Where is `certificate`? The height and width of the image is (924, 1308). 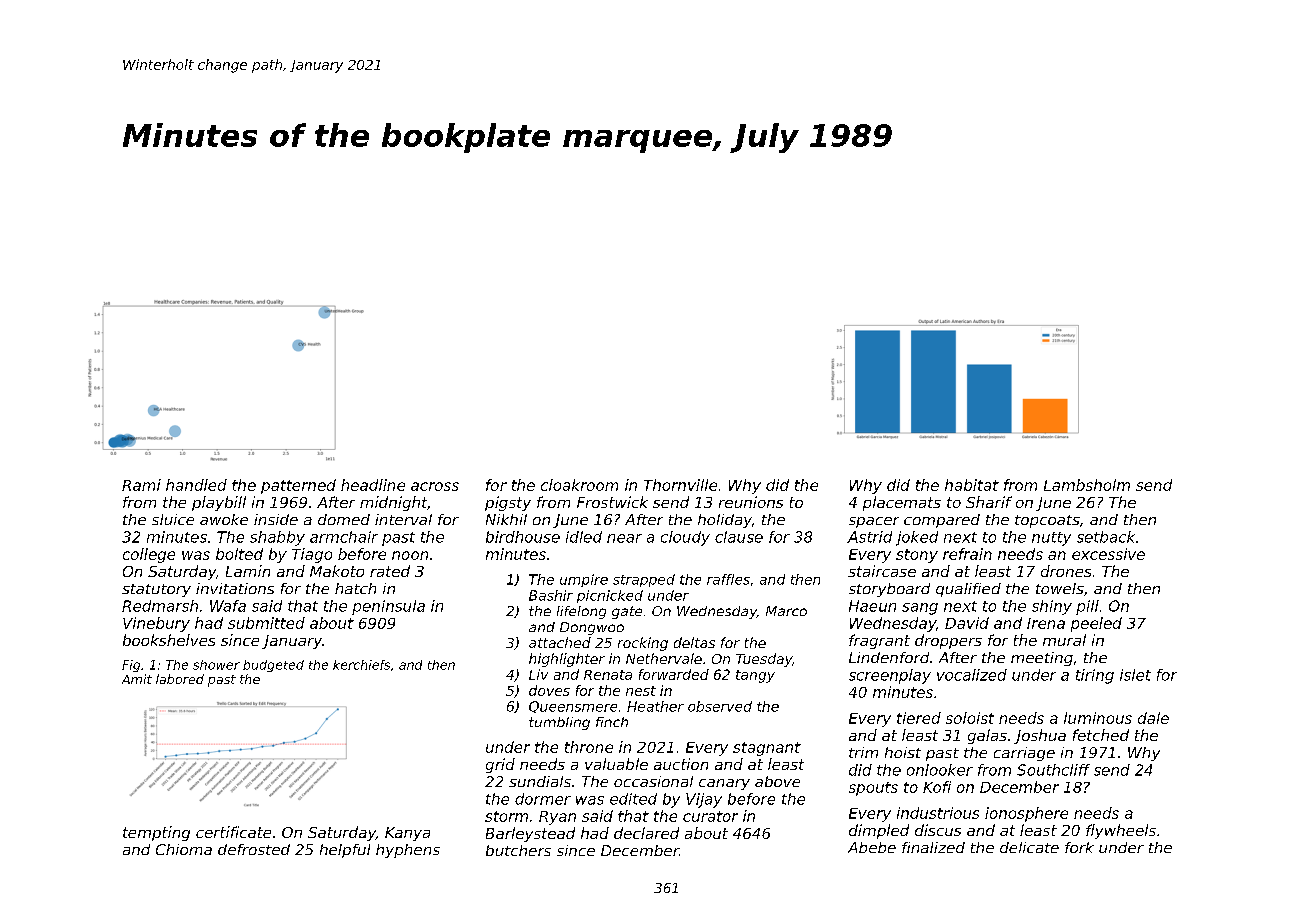 certificate is located at coordinates (233, 832).
